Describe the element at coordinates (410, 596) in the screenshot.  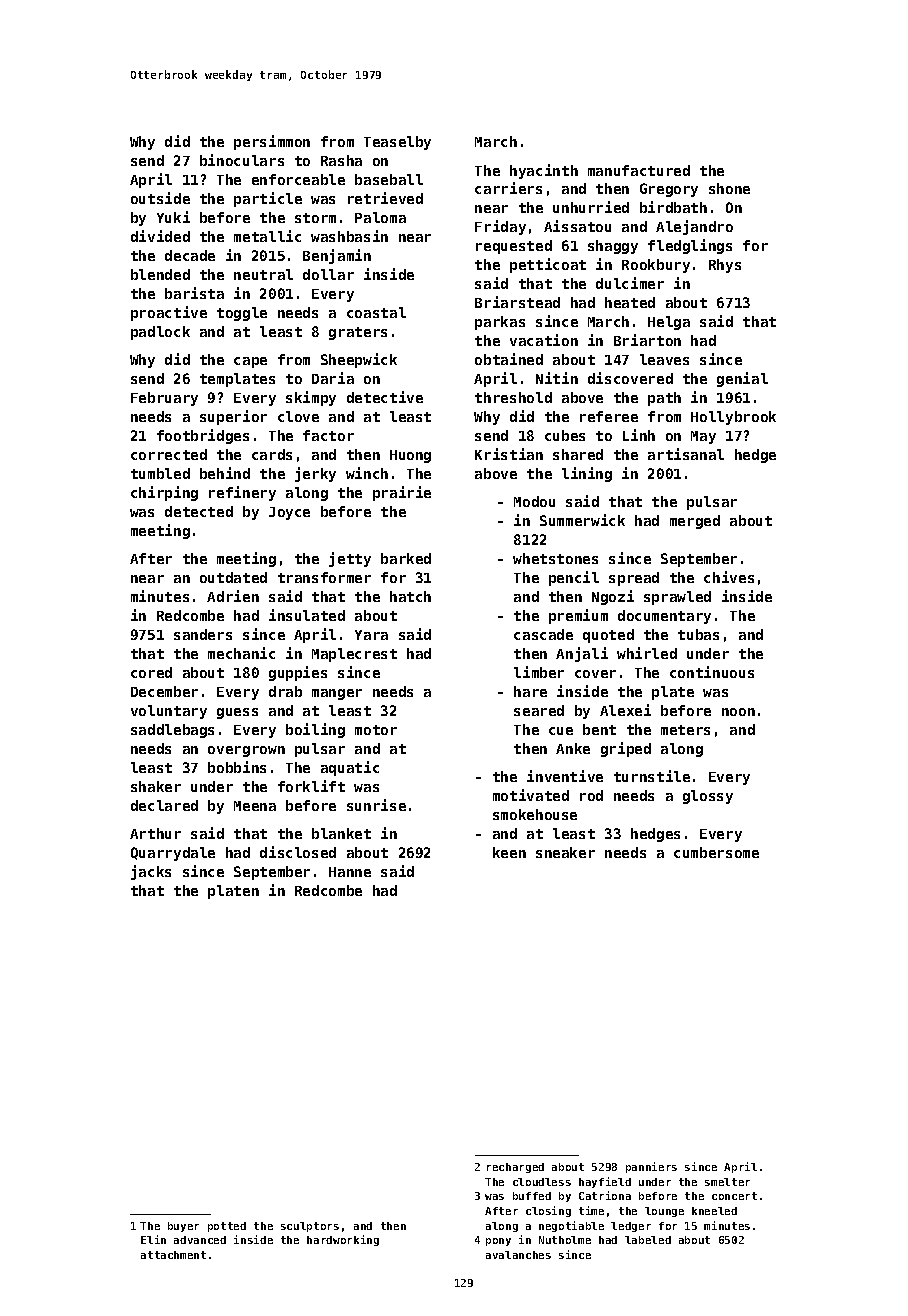
I see `hatch` at that location.
